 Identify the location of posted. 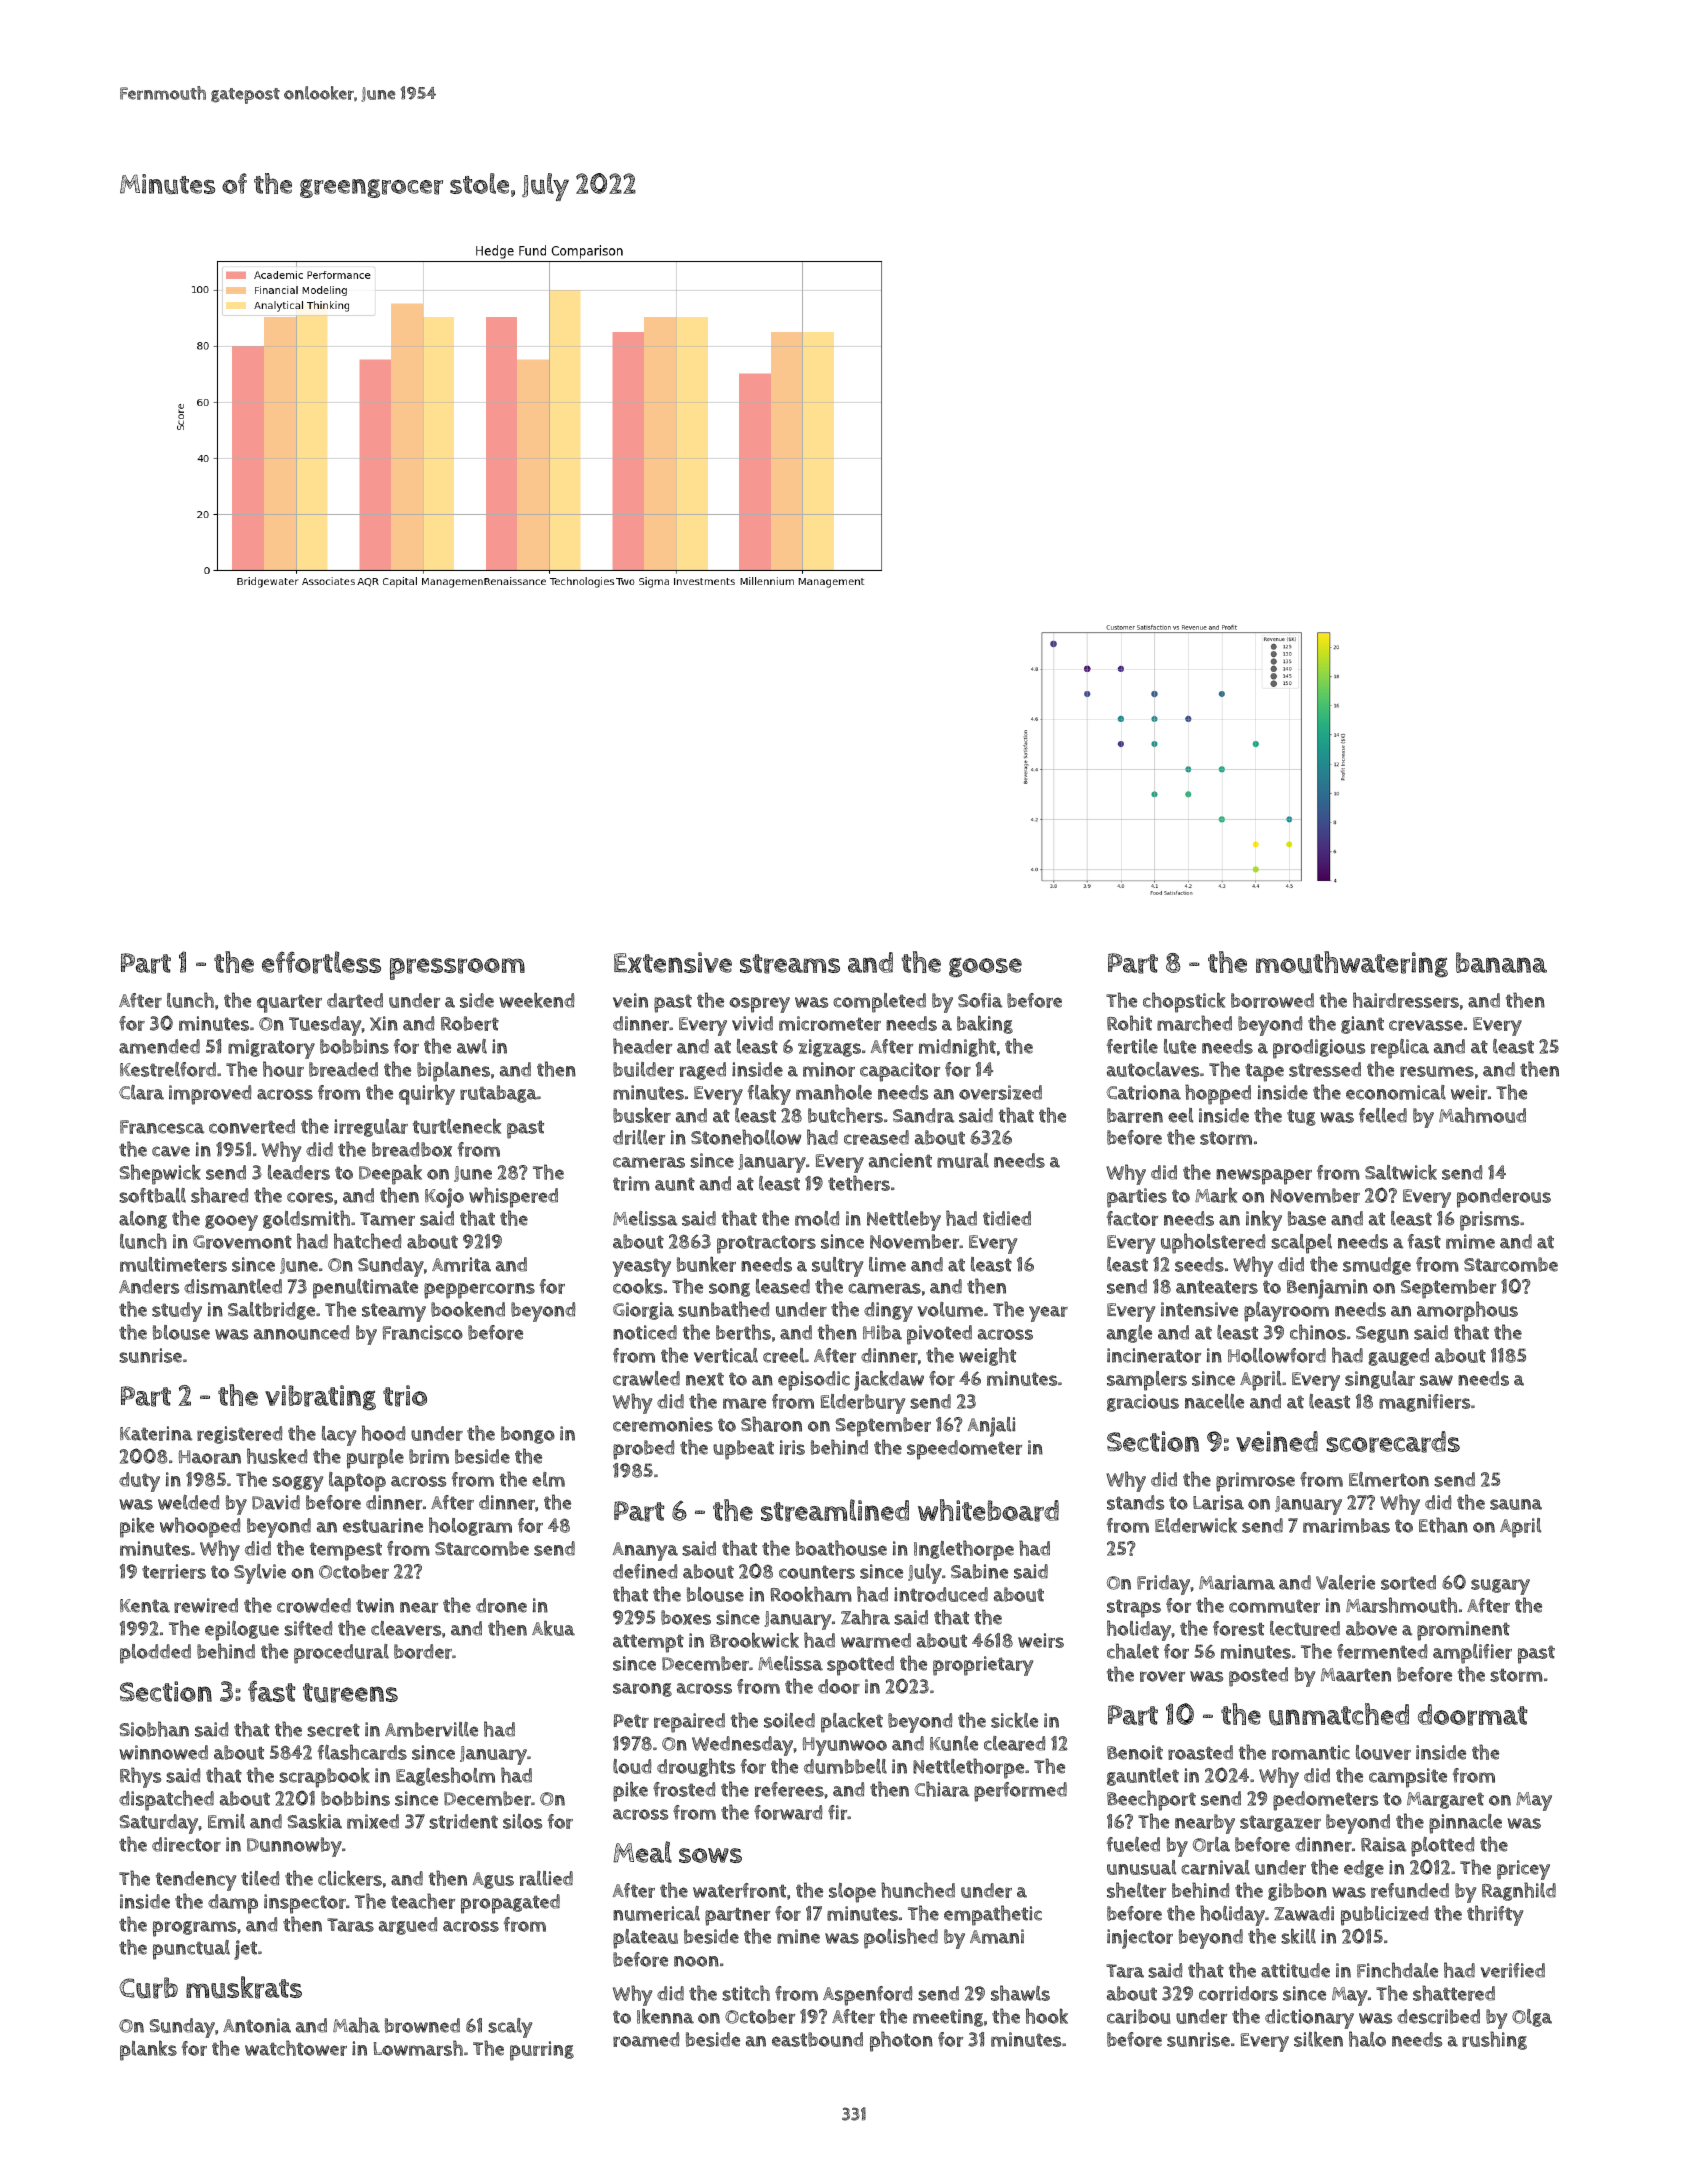
(1258, 1677).
